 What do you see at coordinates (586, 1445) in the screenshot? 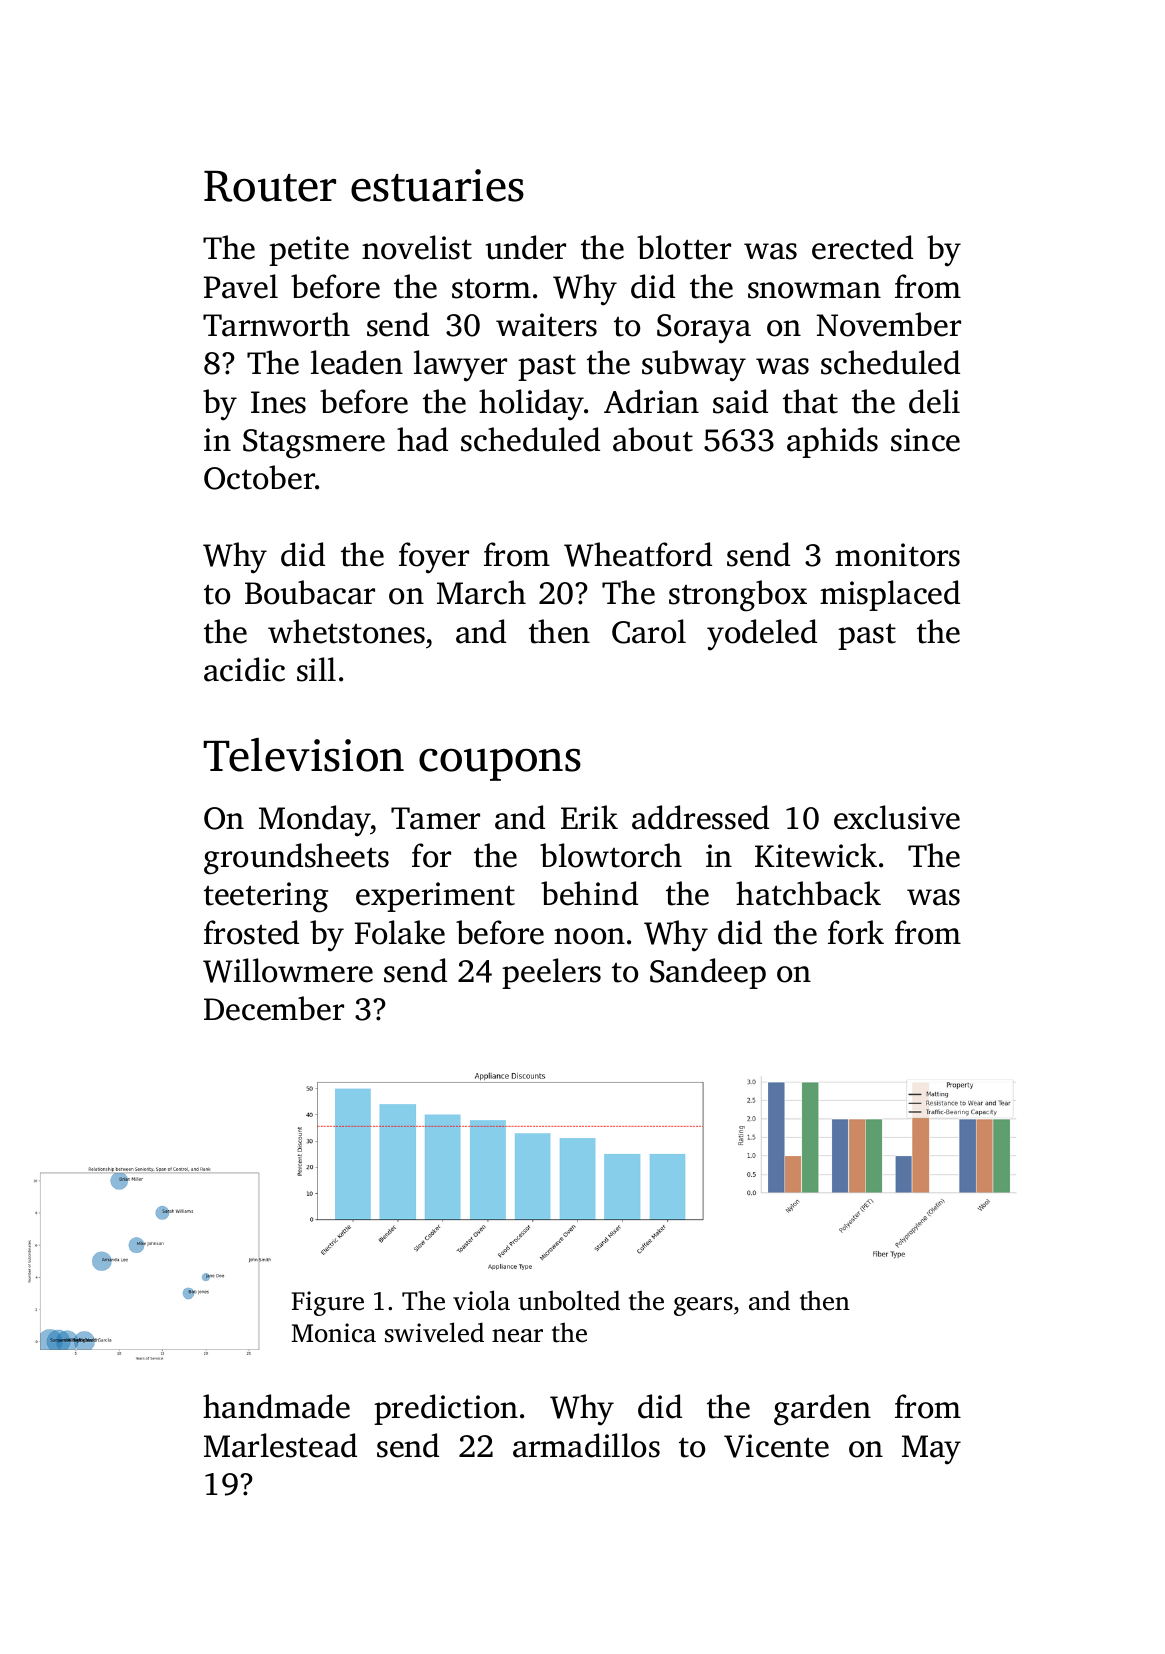
I see `armadillos` at bounding box center [586, 1445].
